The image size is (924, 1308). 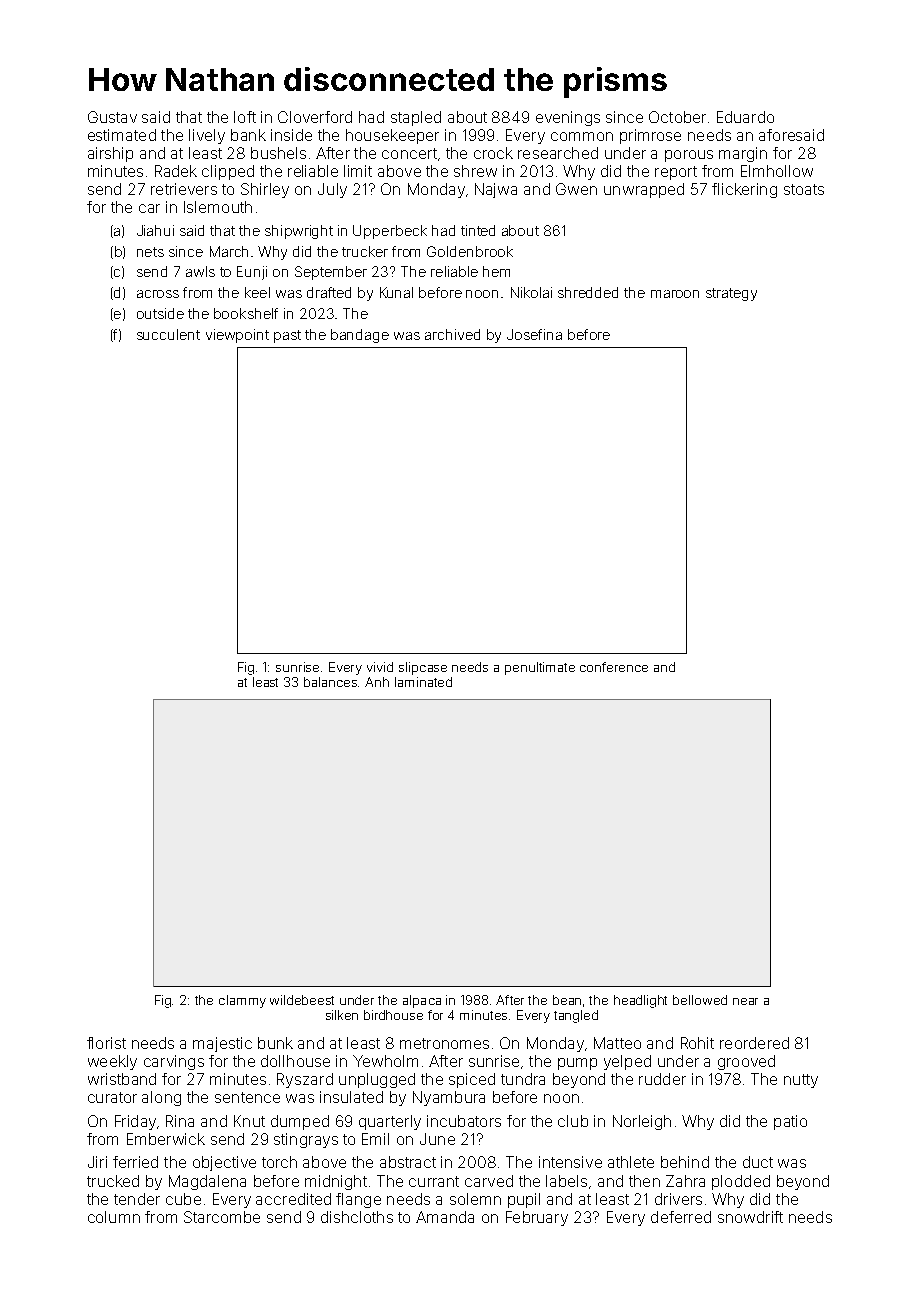 What do you see at coordinates (745, 117) in the screenshot?
I see `Eduardo` at bounding box center [745, 117].
